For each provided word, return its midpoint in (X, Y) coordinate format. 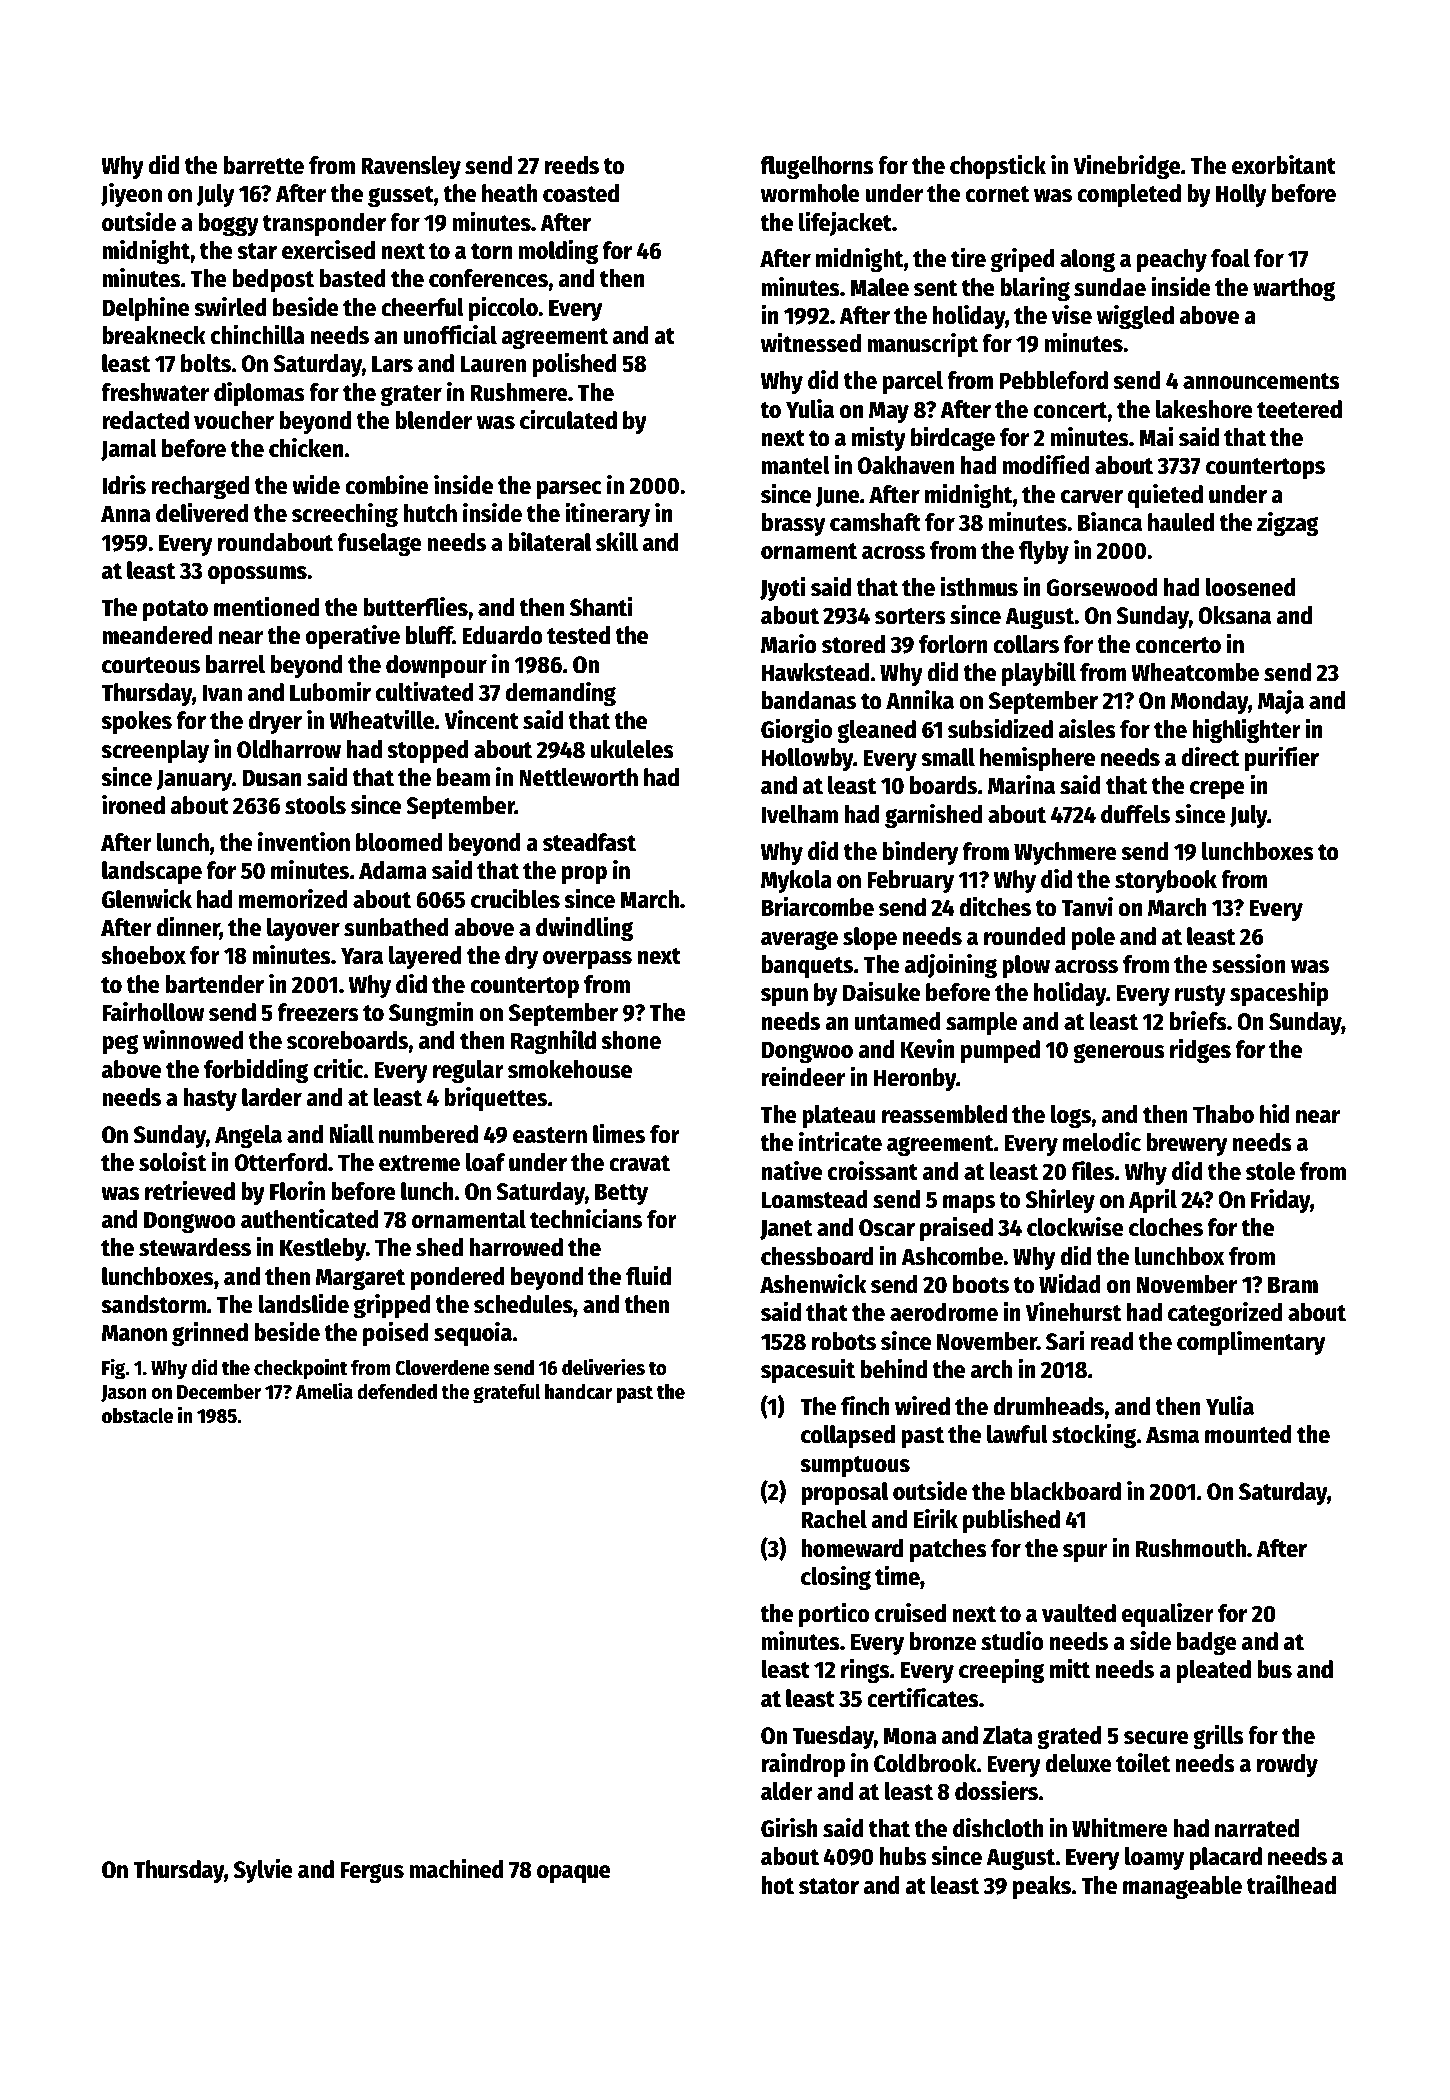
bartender (214, 984)
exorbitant (1284, 164)
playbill (1039, 673)
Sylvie (263, 1871)
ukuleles (632, 749)
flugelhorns (817, 168)
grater (411, 396)
